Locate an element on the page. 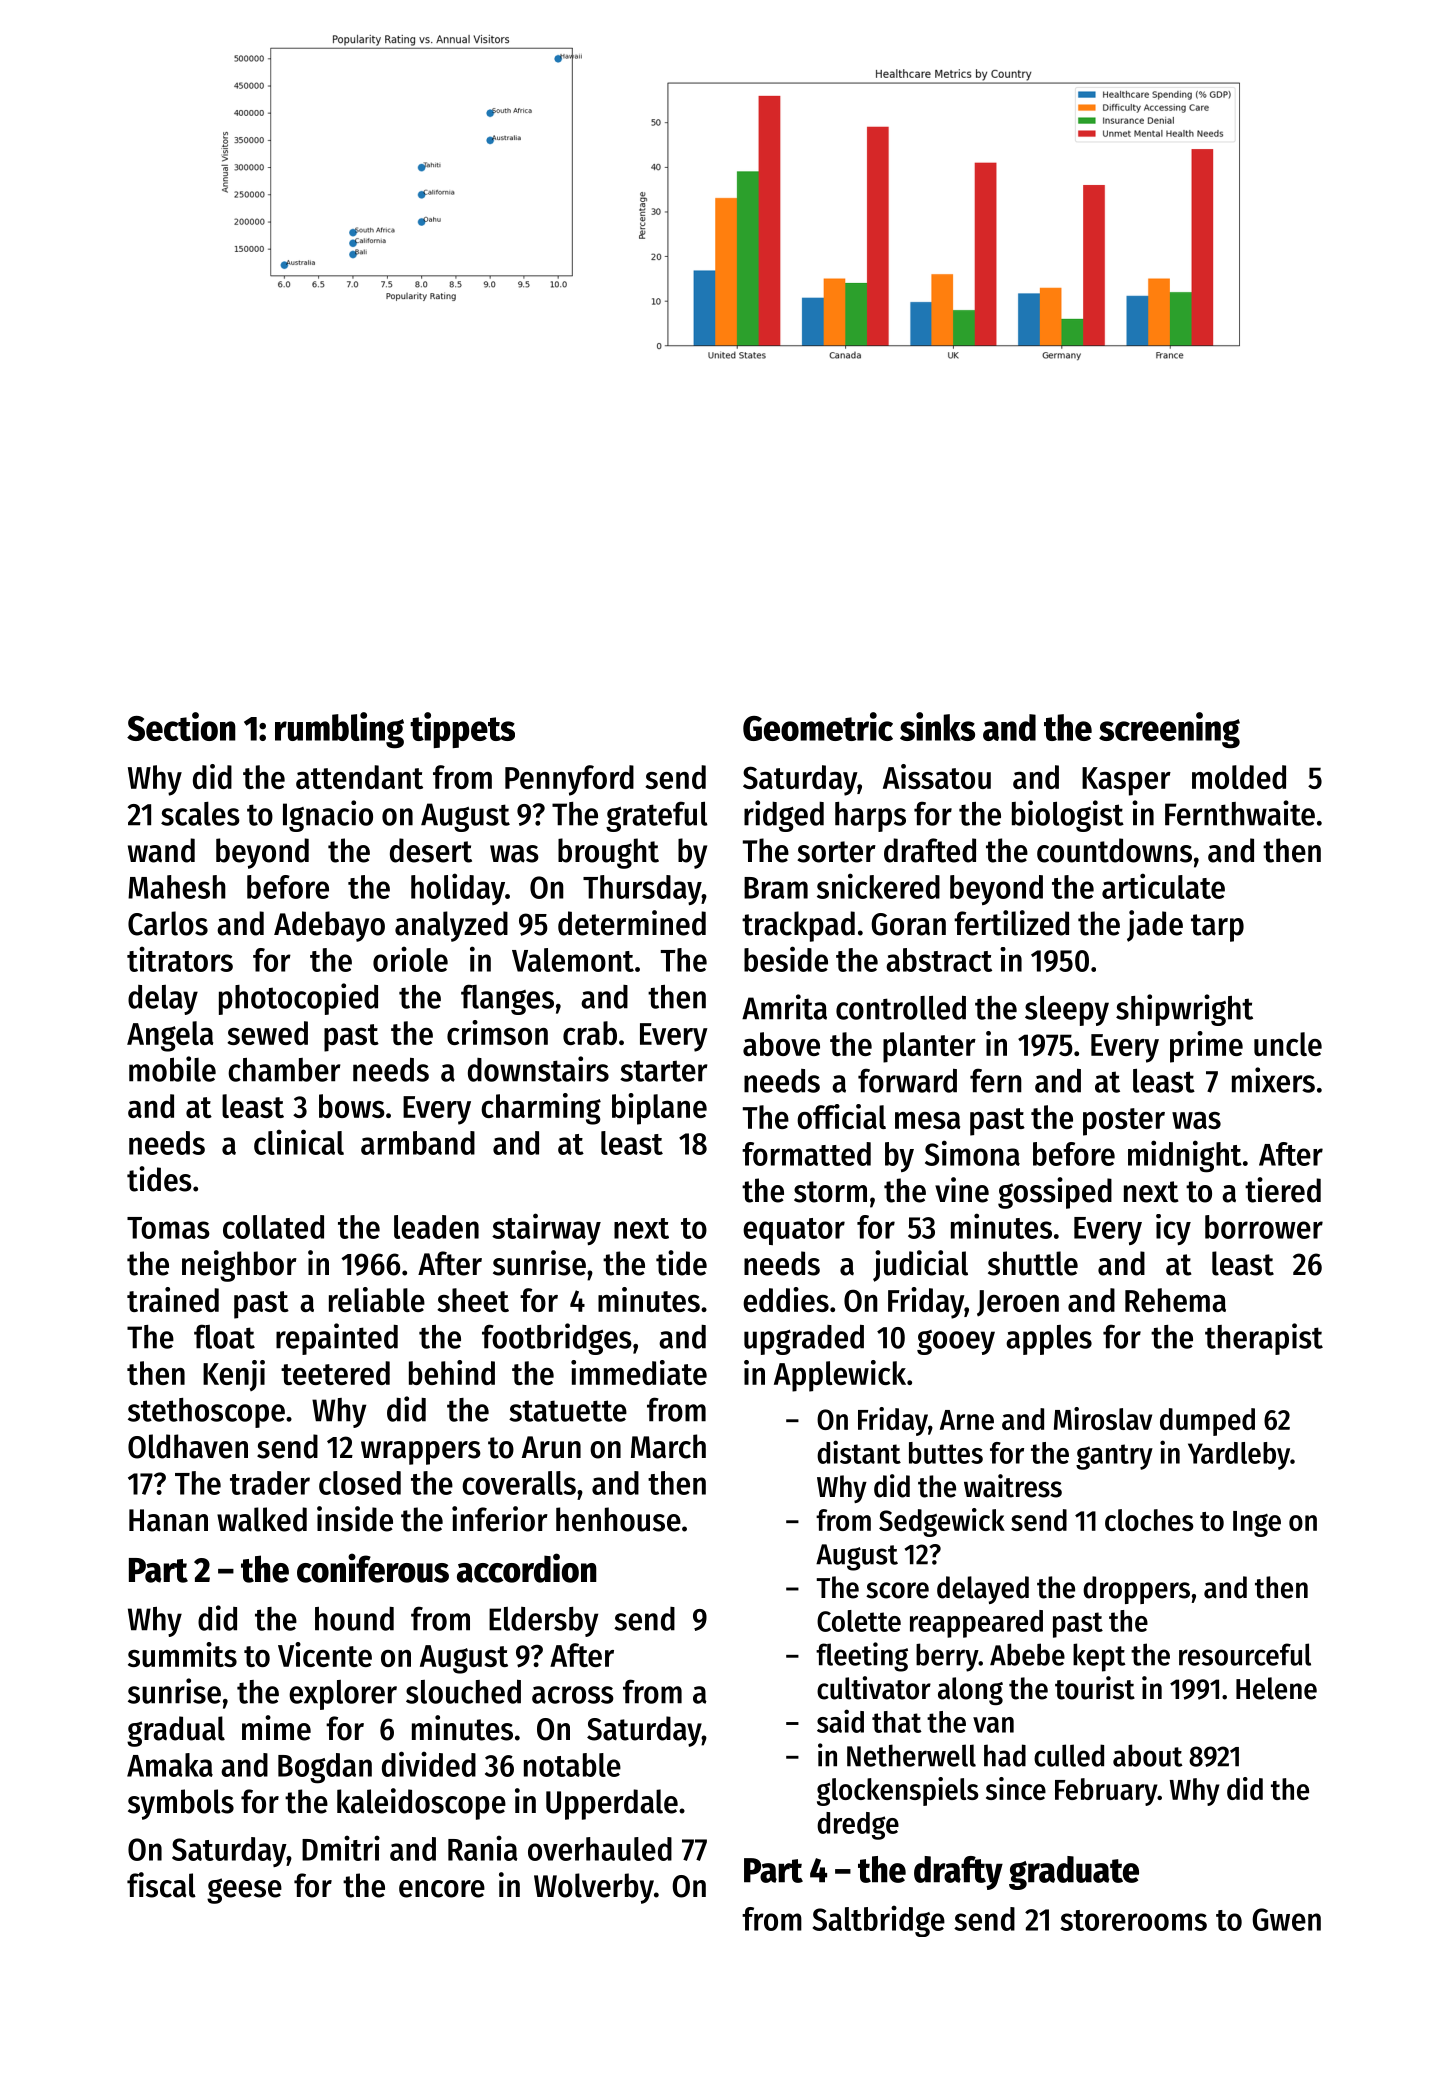 The width and height of the document is (1450, 2100). encore is located at coordinates (442, 1889).
